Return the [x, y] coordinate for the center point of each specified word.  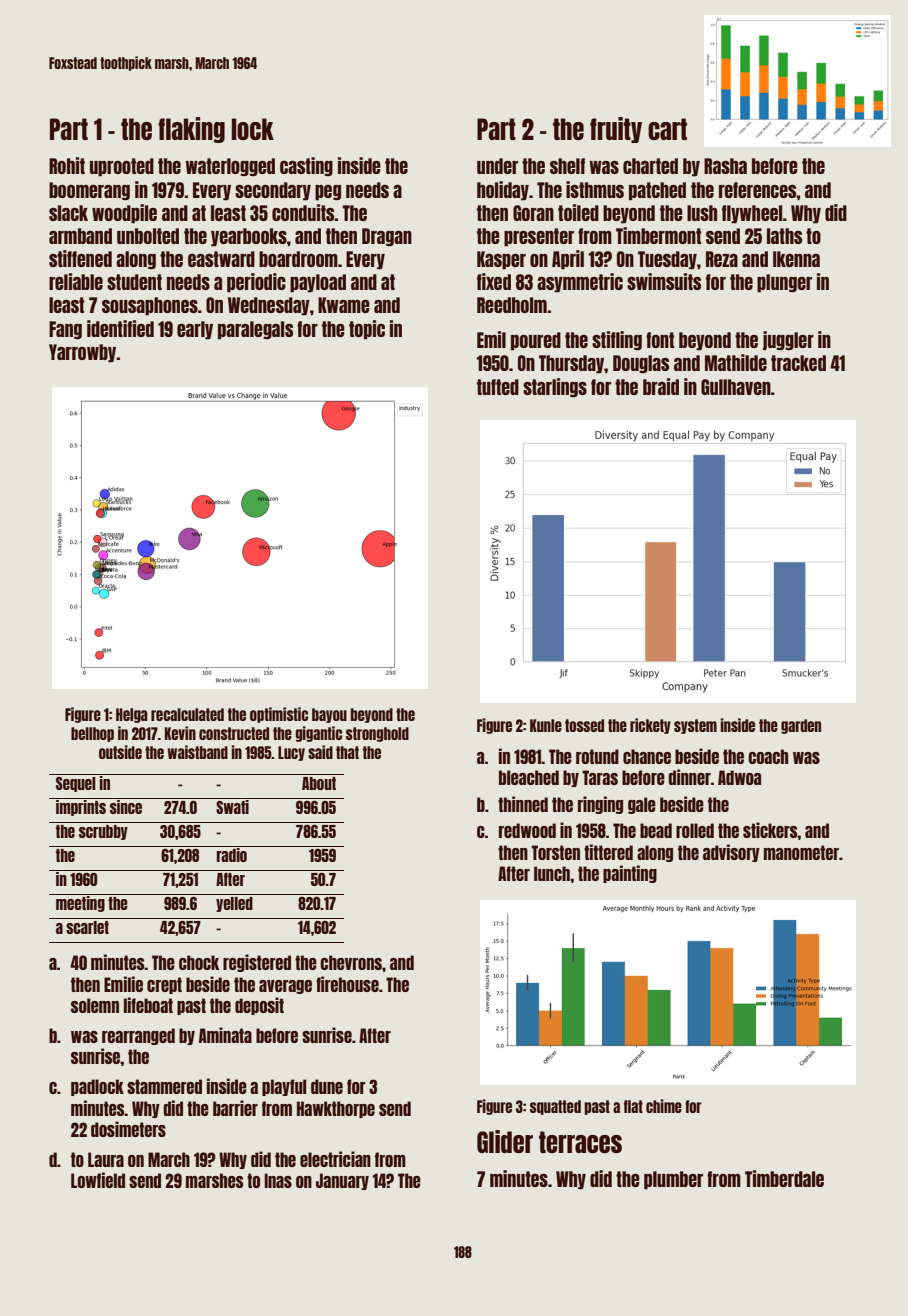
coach [768, 756]
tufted [498, 387]
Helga [132, 715]
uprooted [122, 167]
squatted [555, 1107]
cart [667, 129]
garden [801, 726]
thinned [523, 804]
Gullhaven [736, 387]
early [195, 330]
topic [367, 330]
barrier [235, 1108]
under [497, 166]
